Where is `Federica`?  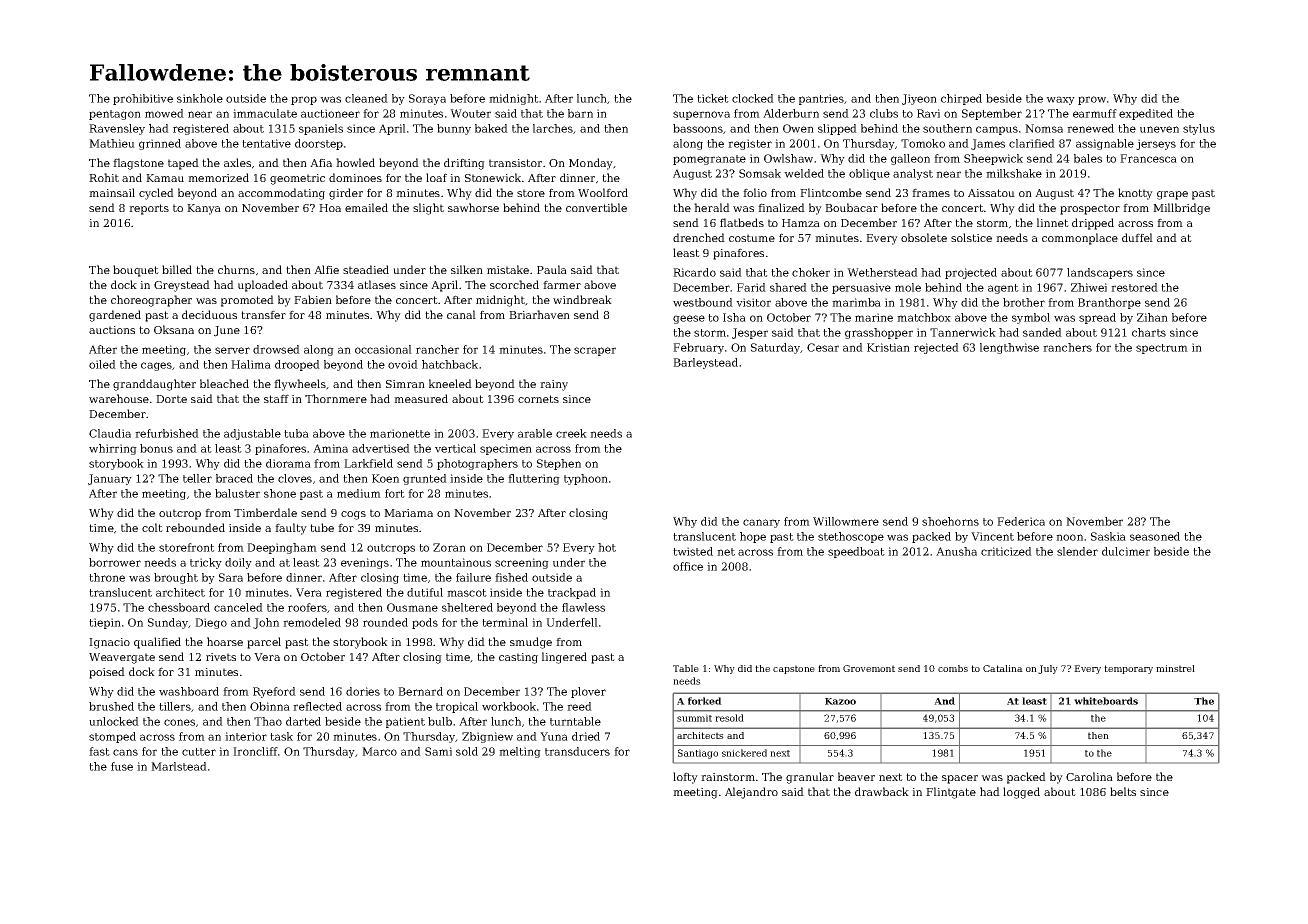
Federica is located at coordinates (1021, 521).
